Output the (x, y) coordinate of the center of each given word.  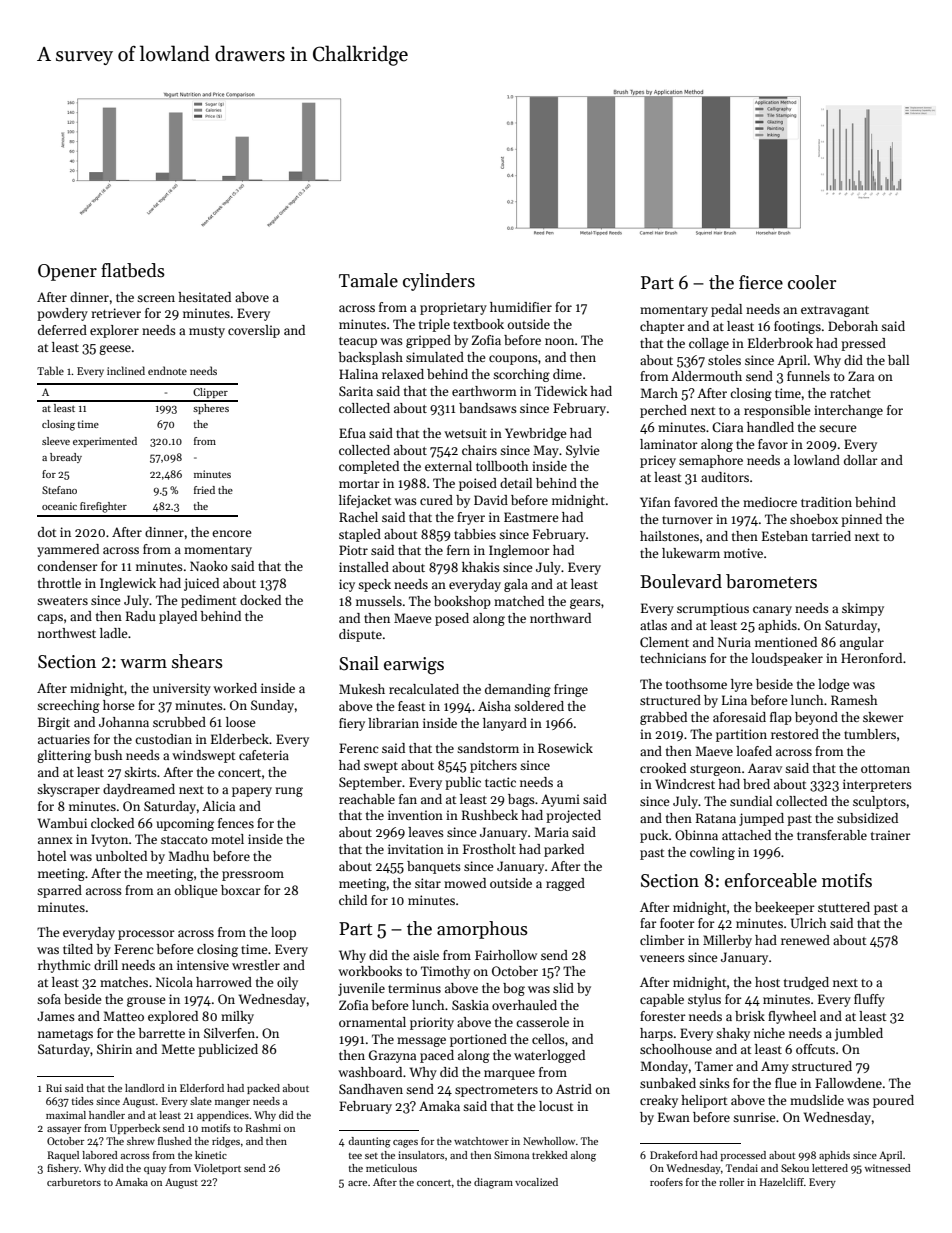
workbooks (370, 971)
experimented (105, 442)
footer (677, 923)
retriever (116, 313)
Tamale (368, 280)
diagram (493, 1183)
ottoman (885, 769)
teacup (358, 342)
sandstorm (488, 748)
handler (107, 1115)
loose (240, 722)
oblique (196, 891)
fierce (761, 282)
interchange (848, 411)
